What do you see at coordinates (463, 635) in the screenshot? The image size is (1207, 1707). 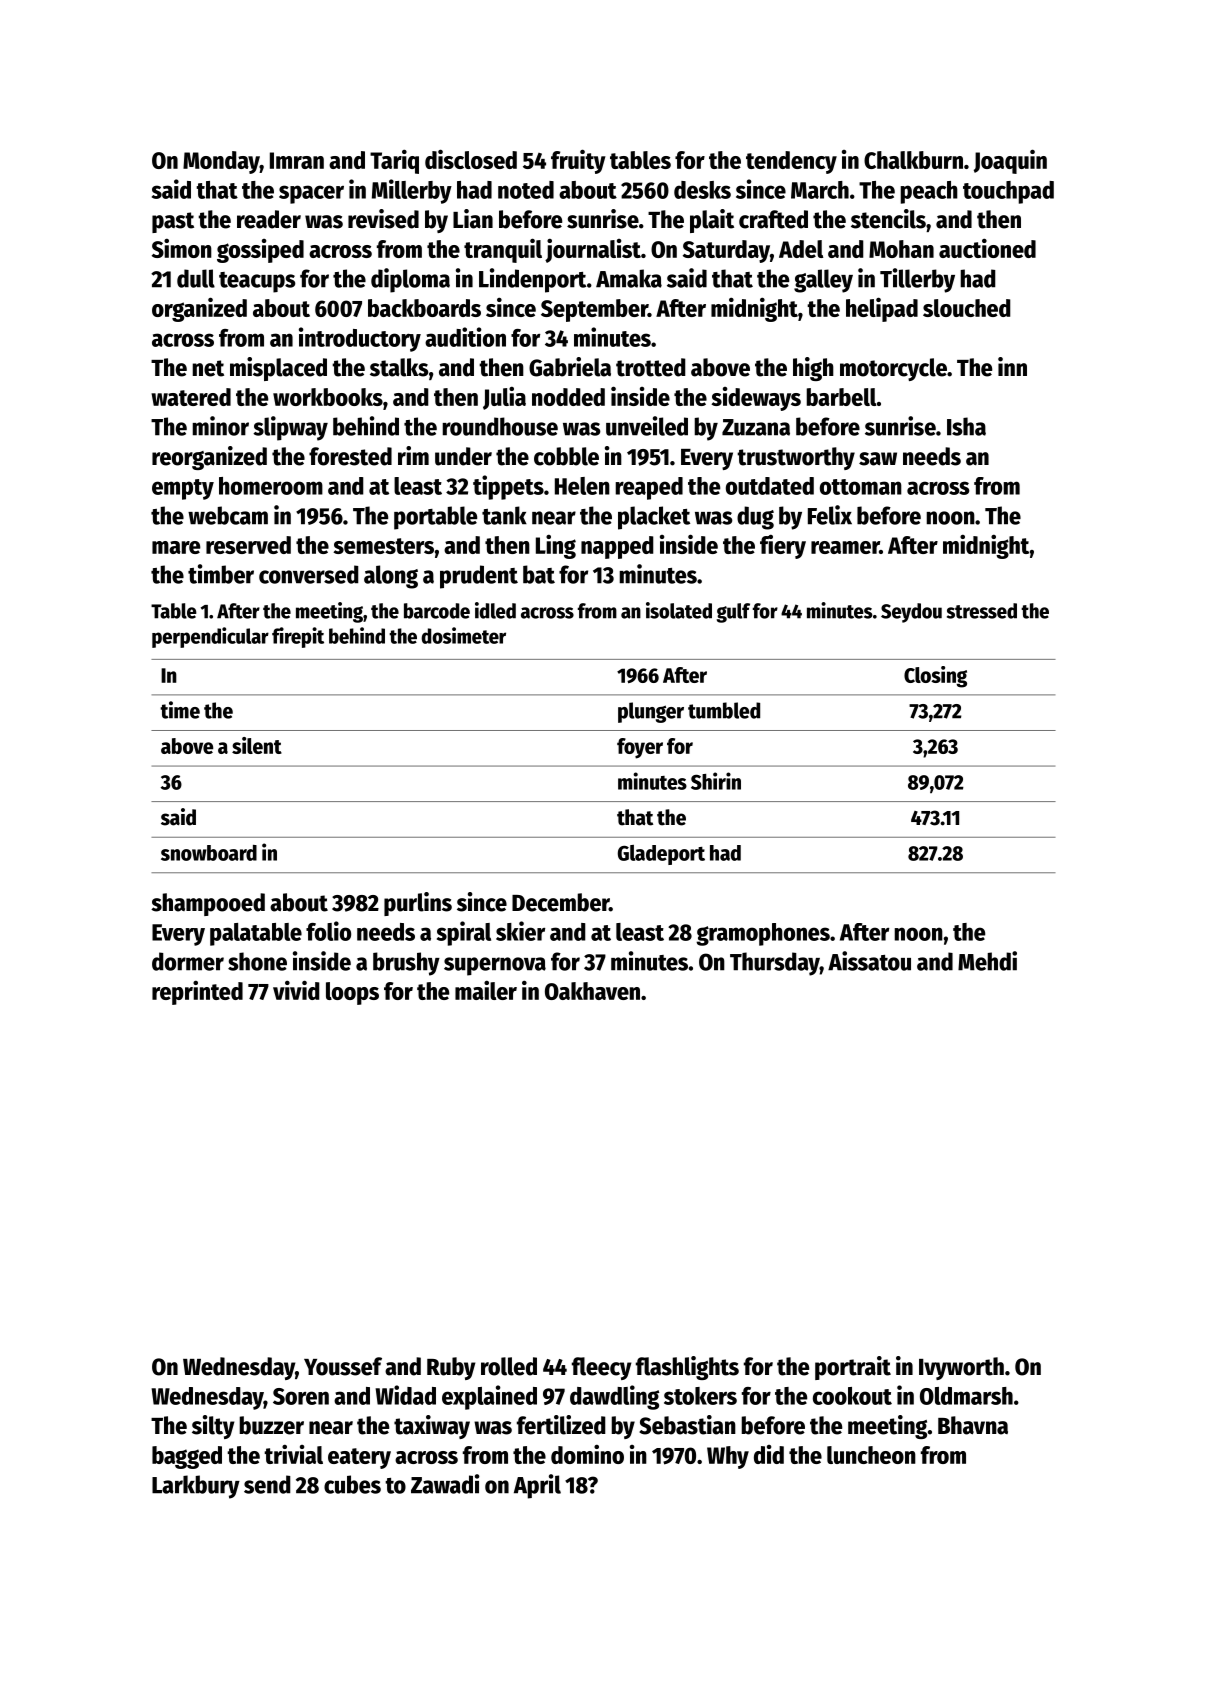 I see `dosimeter` at bounding box center [463, 635].
